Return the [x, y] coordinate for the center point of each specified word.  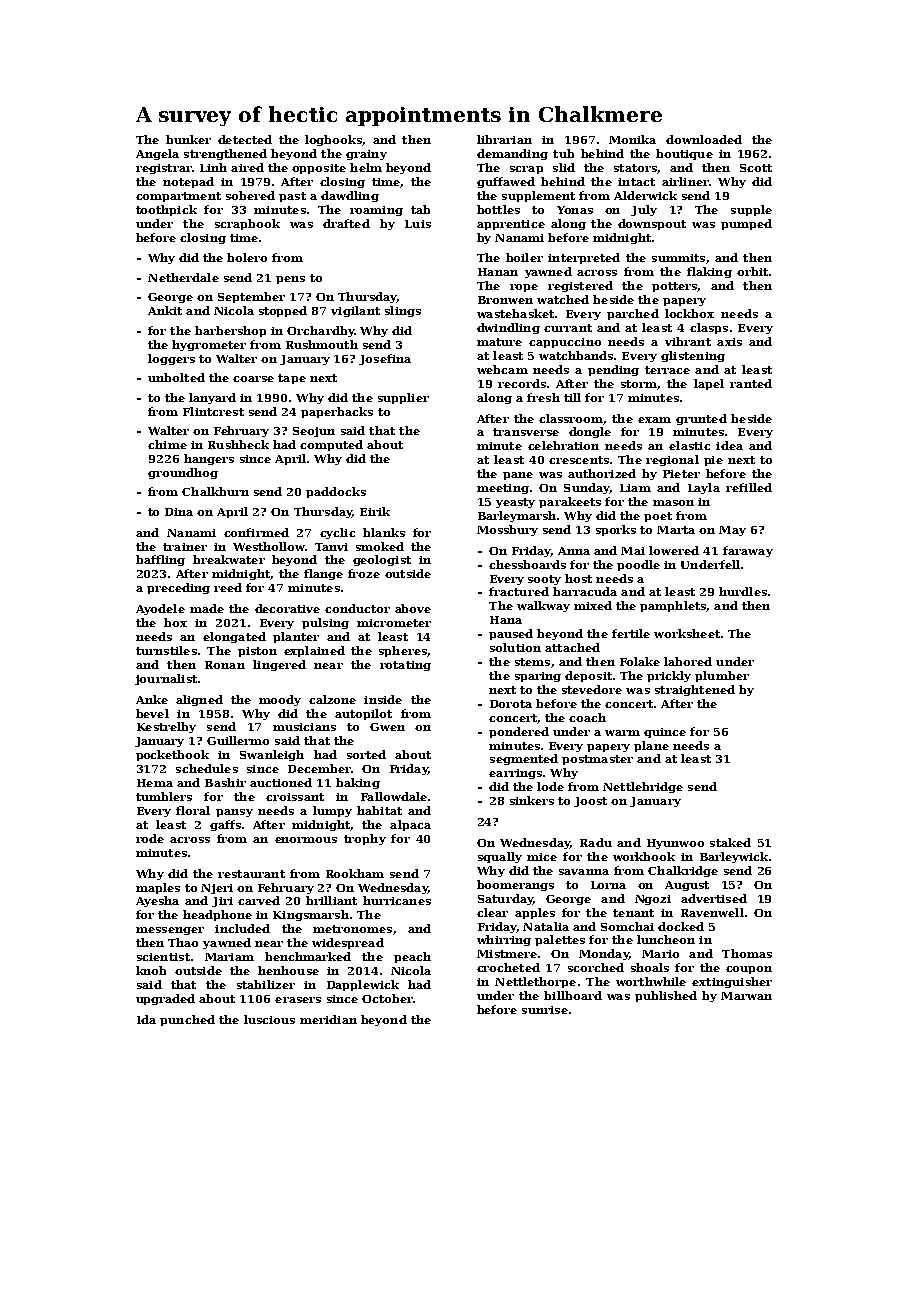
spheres [403, 651]
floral [193, 810]
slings [403, 311]
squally [500, 857]
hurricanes [397, 900]
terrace [667, 370]
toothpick [166, 210]
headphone [217, 915]
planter [296, 637]
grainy [366, 155]
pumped [746, 224]
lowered [674, 550]
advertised [714, 898]
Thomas [747, 953]
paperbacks [337, 412]
